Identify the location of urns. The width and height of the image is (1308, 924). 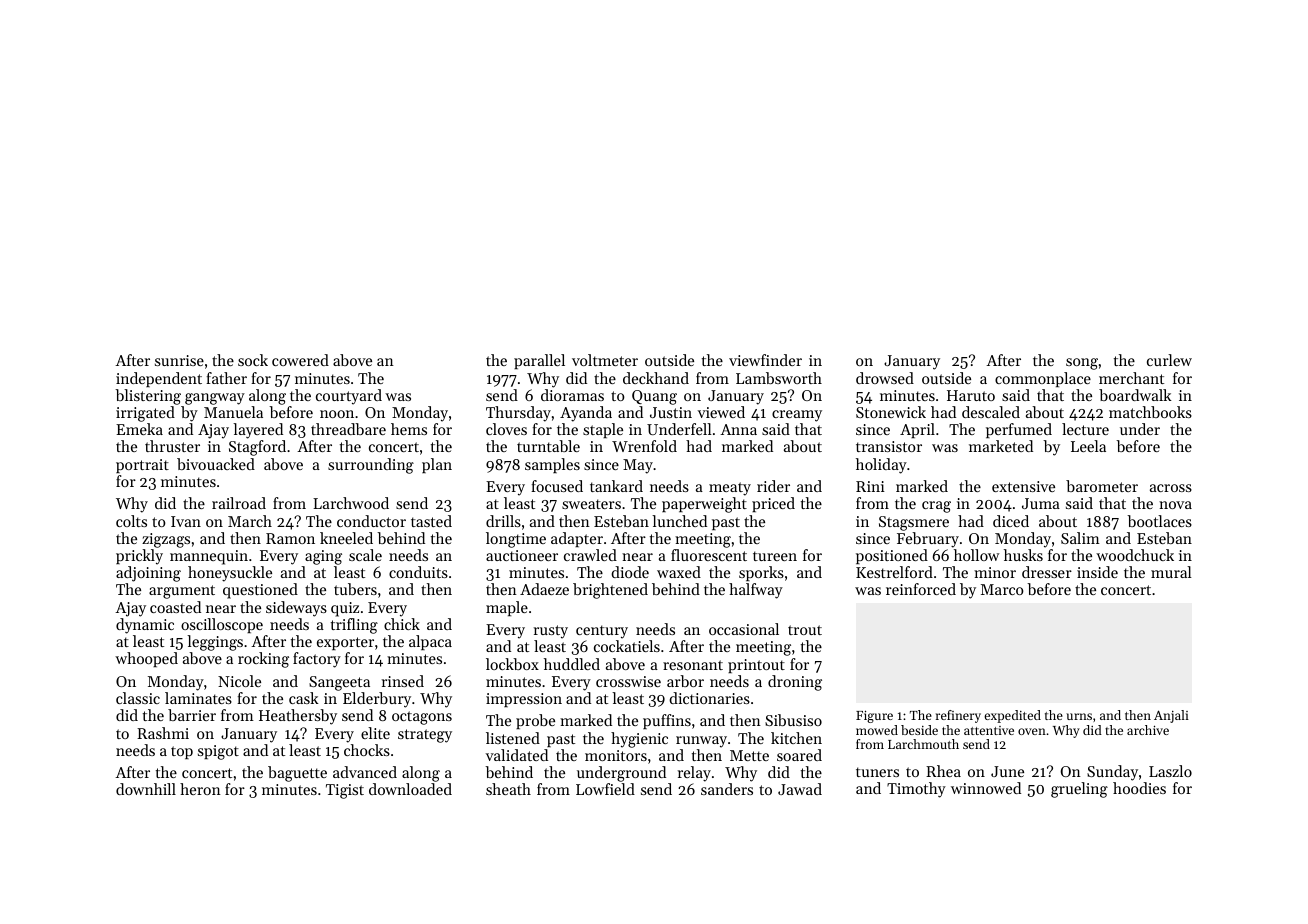
(1079, 716).
